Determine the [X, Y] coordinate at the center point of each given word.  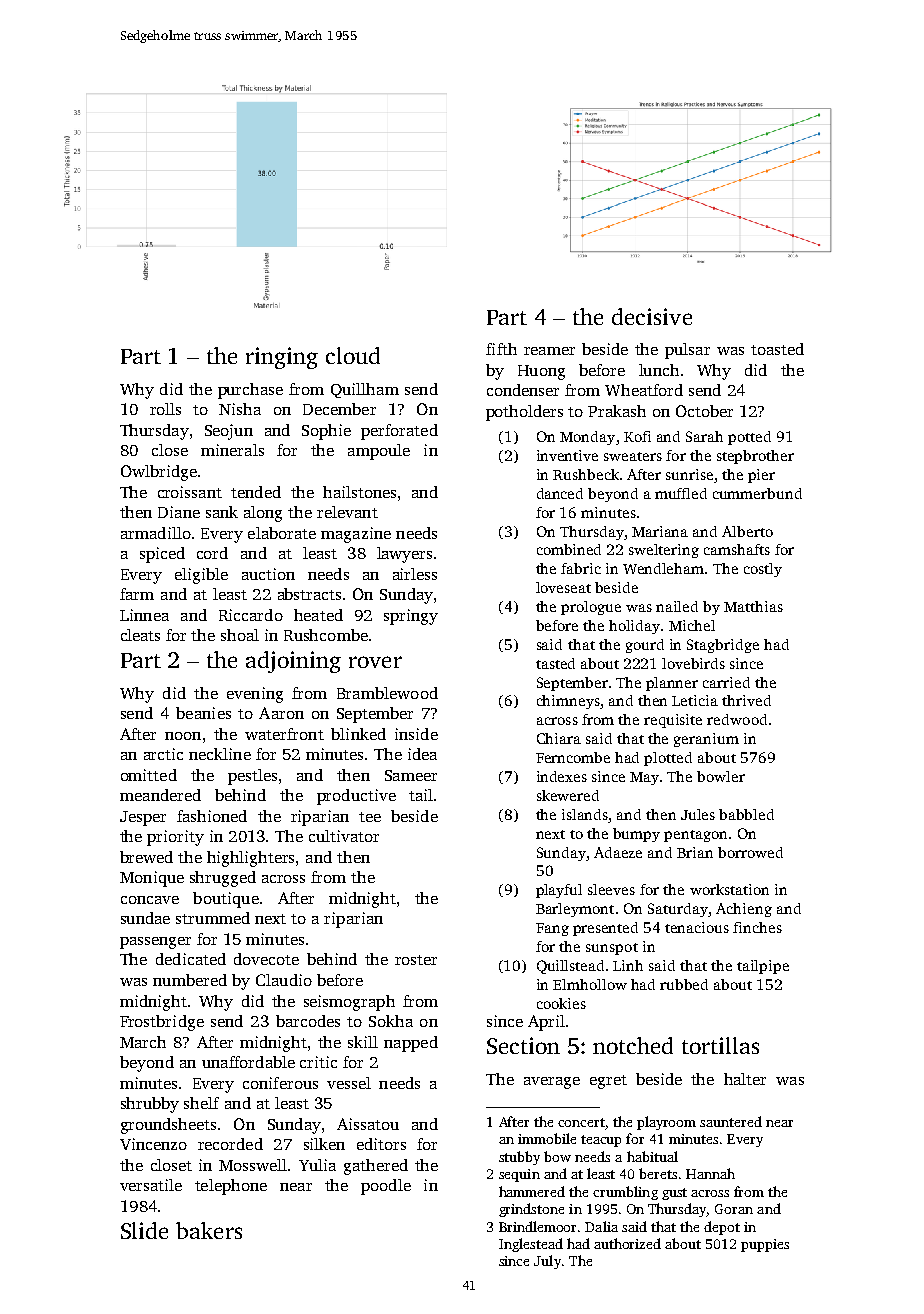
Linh [628, 965]
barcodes [308, 1021]
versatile [151, 1185]
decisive [652, 316]
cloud [353, 355]
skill [363, 1042]
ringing [282, 358]
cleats [140, 635]
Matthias [753, 606]
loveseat [563, 587]
